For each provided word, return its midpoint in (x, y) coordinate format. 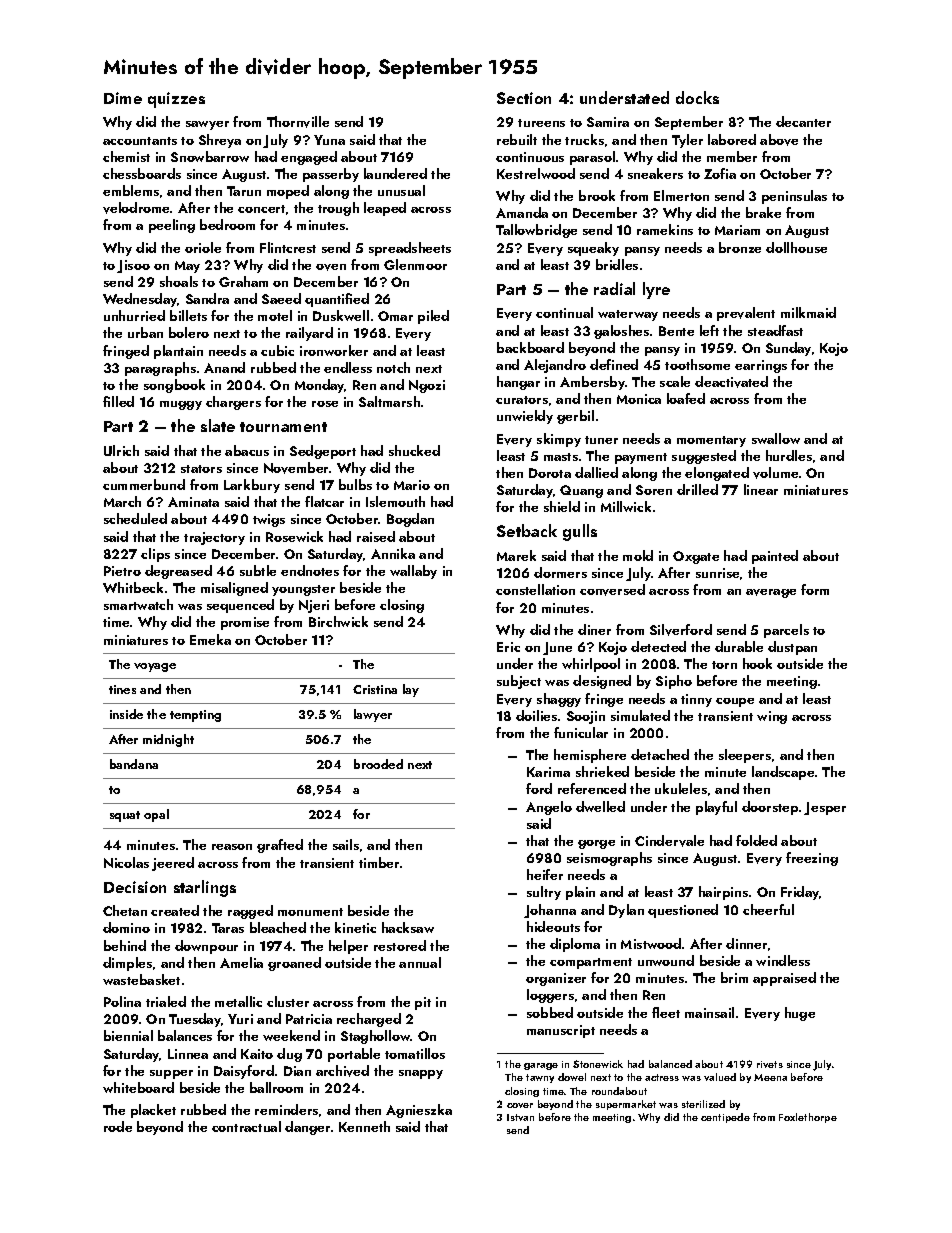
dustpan (792, 648)
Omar (395, 316)
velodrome (136, 208)
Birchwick (338, 621)
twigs (269, 520)
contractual (246, 1126)
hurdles (789, 455)
